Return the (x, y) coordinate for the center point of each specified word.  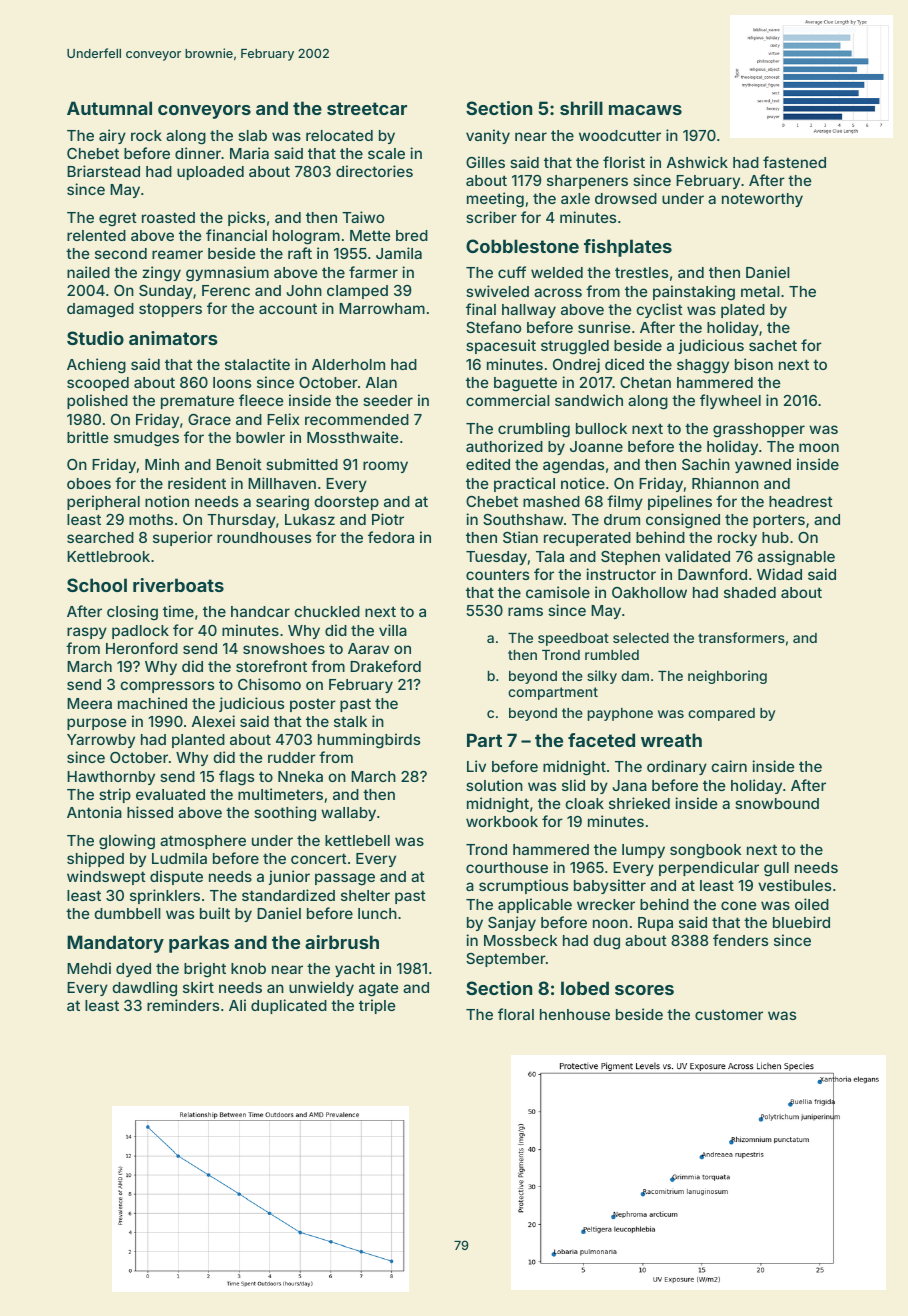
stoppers (170, 310)
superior (183, 538)
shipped (95, 859)
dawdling (144, 989)
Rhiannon (725, 483)
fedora (391, 537)
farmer (373, 272)
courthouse (507, 867)
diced (624, 364)
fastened (794, 162)
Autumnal (109, 108)
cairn (729, 766)
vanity (488, 136)
